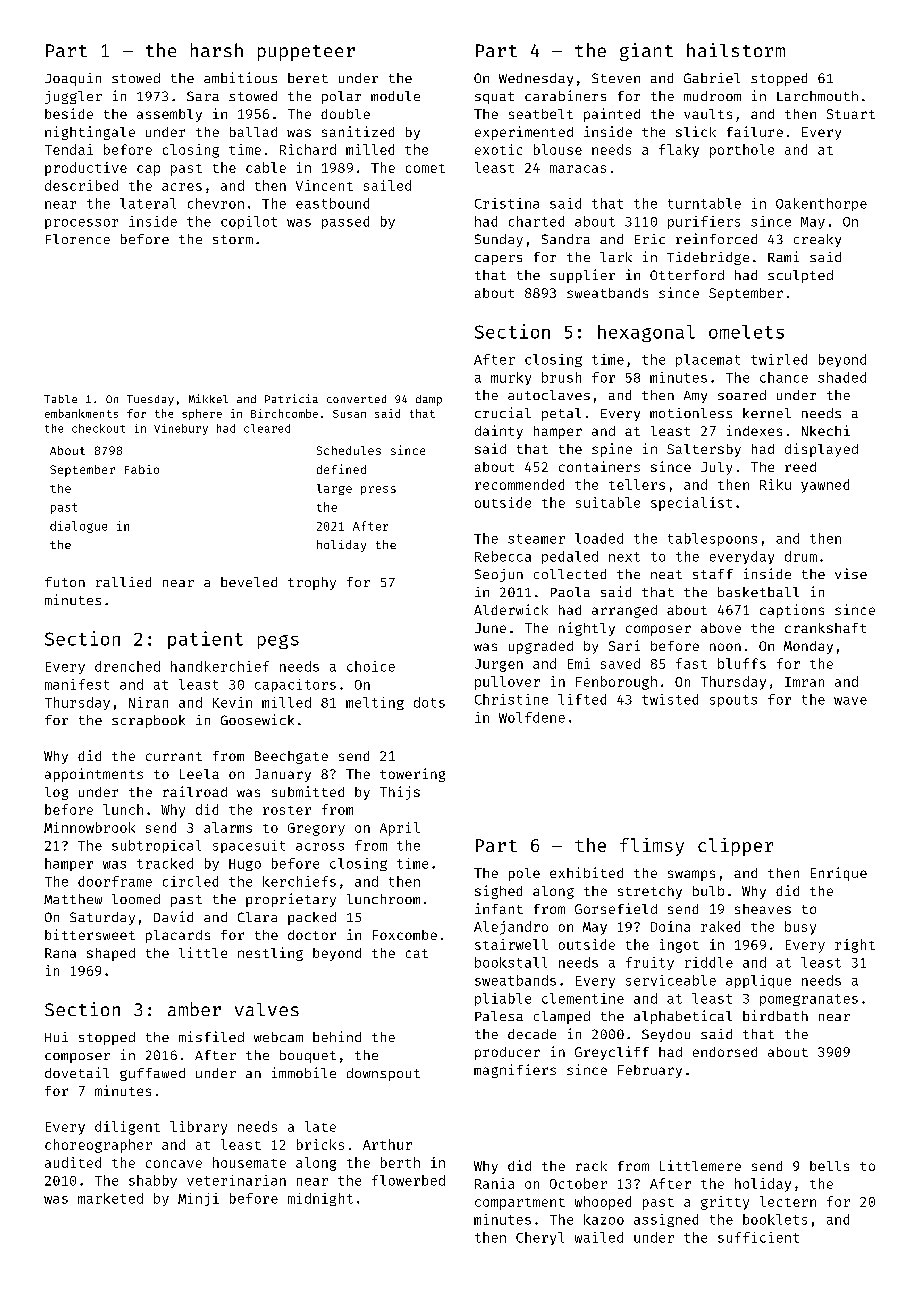  Describe the element at coordinates (691, 875) in the page. I see `swamps` at that location.
